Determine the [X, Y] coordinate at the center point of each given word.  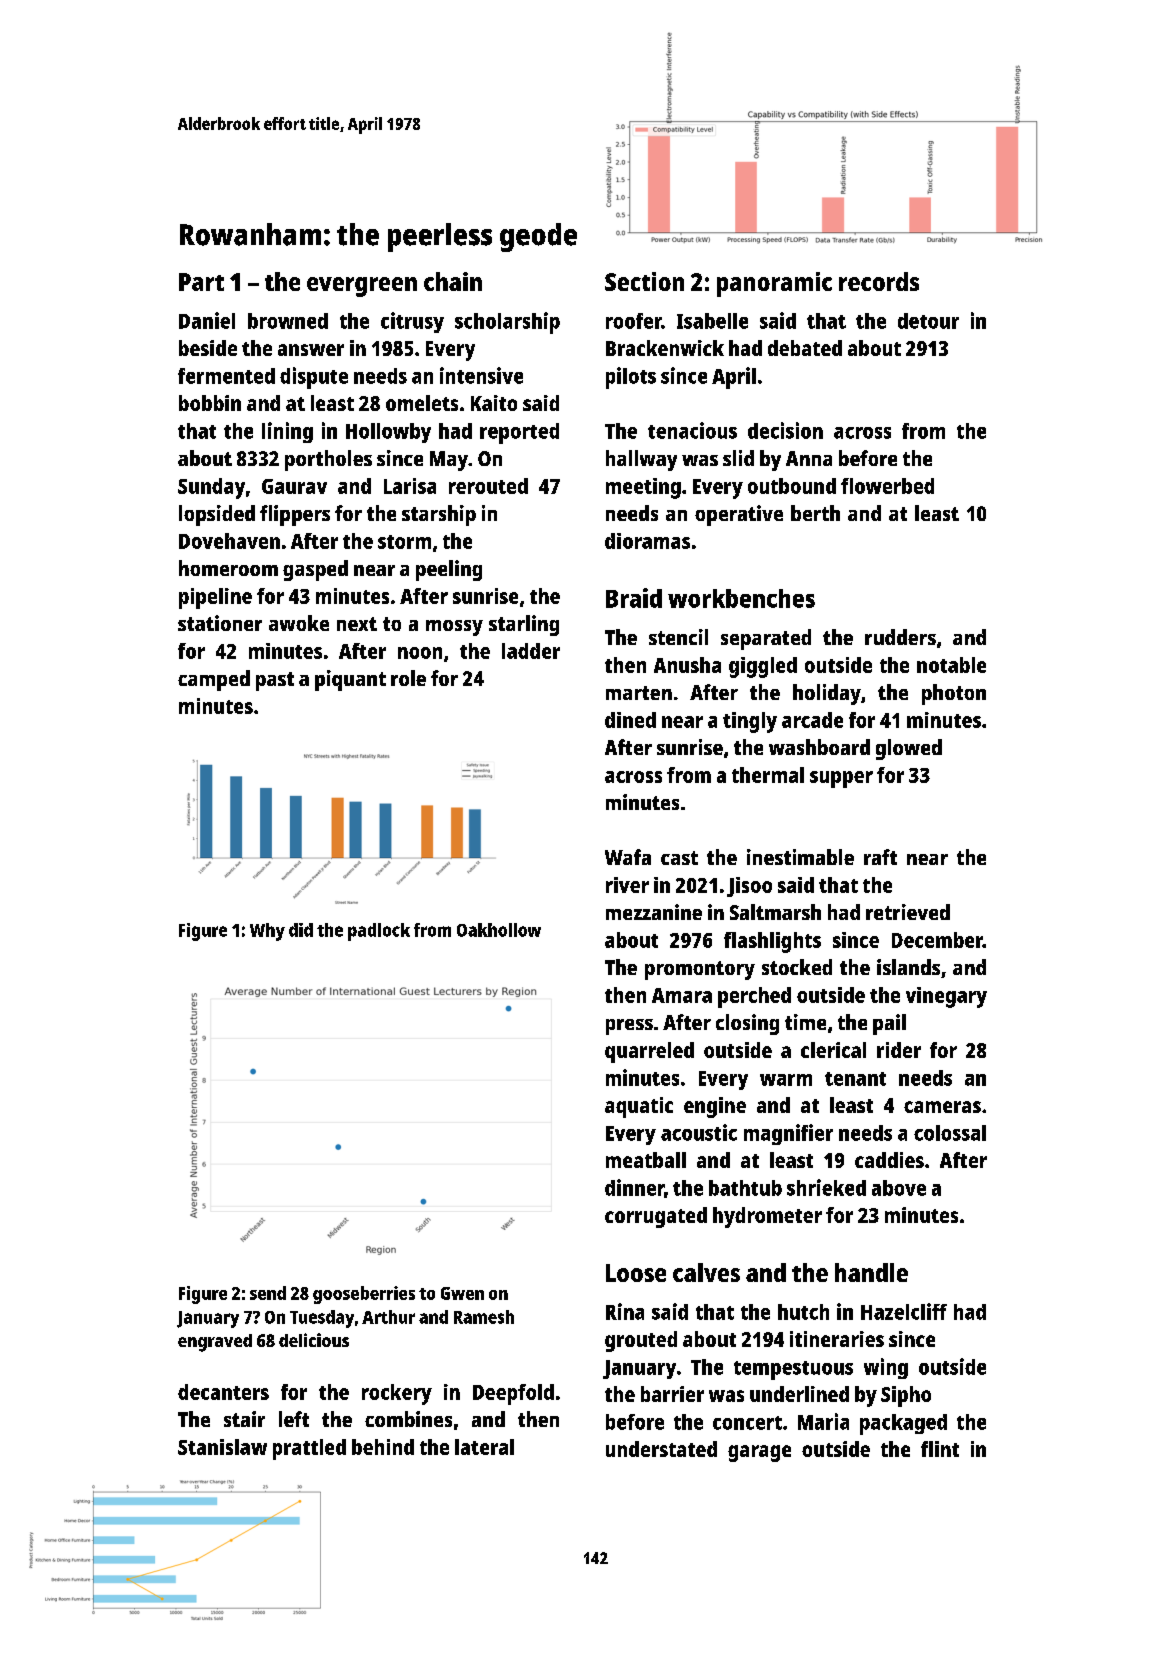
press [629, 1027]
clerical [833, 1050]
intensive [481, 375]
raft [880, 857]
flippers [295, 515]
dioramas [647, 541]
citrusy [412, 322]
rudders [900, 637]
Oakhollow [499, 930]
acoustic [699, 1132]
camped [214, 680]
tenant [855, 1079]
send [268, 1293]
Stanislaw [222, 1447]
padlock [379, 932]
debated [805, 348]
